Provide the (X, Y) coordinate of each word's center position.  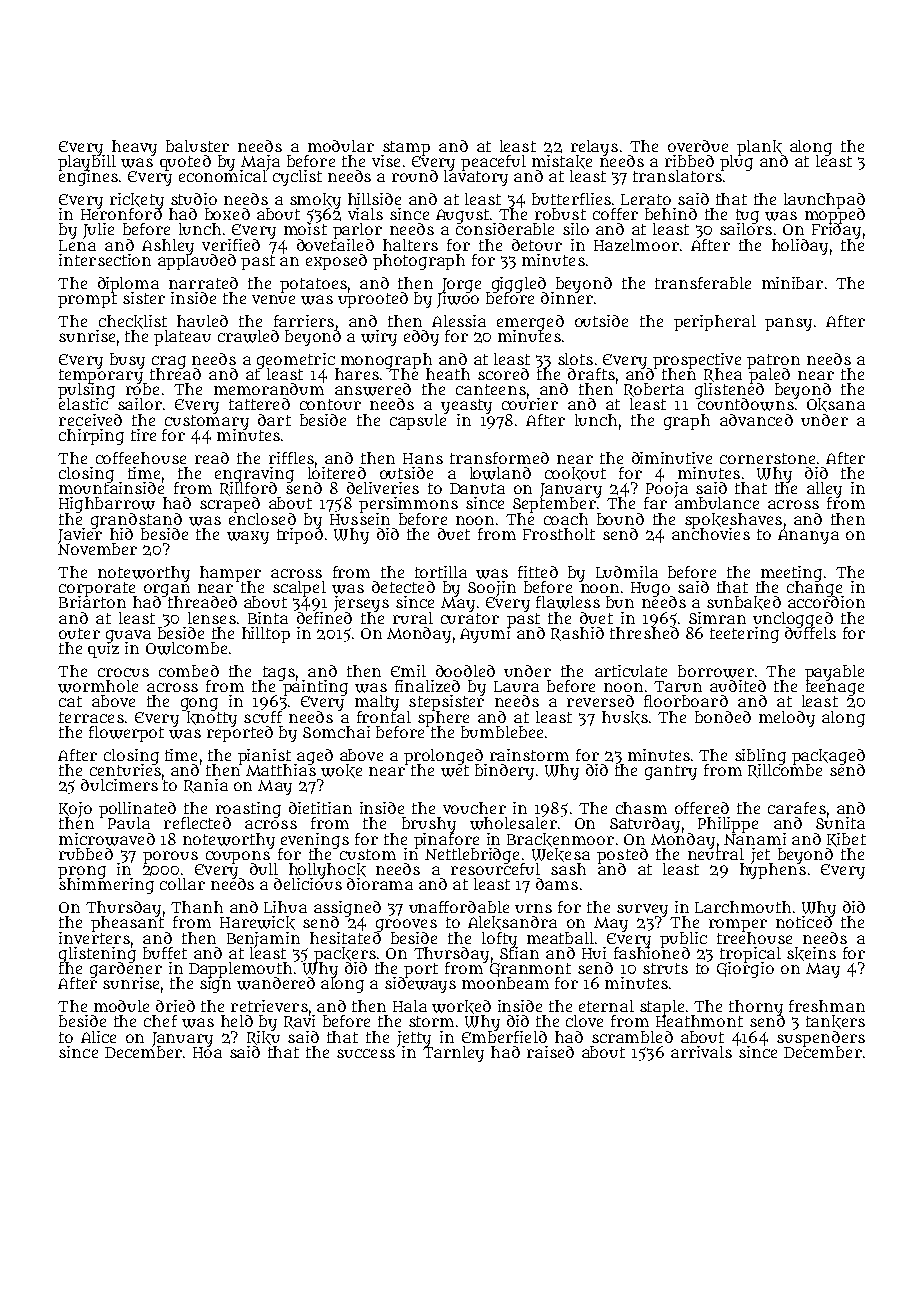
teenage (833, 688)
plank (759, 147)
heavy (134, 147)
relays (594, 147)
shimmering (106, 886)
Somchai (336, 732)
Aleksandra (512, 923)
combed (189, 671)
